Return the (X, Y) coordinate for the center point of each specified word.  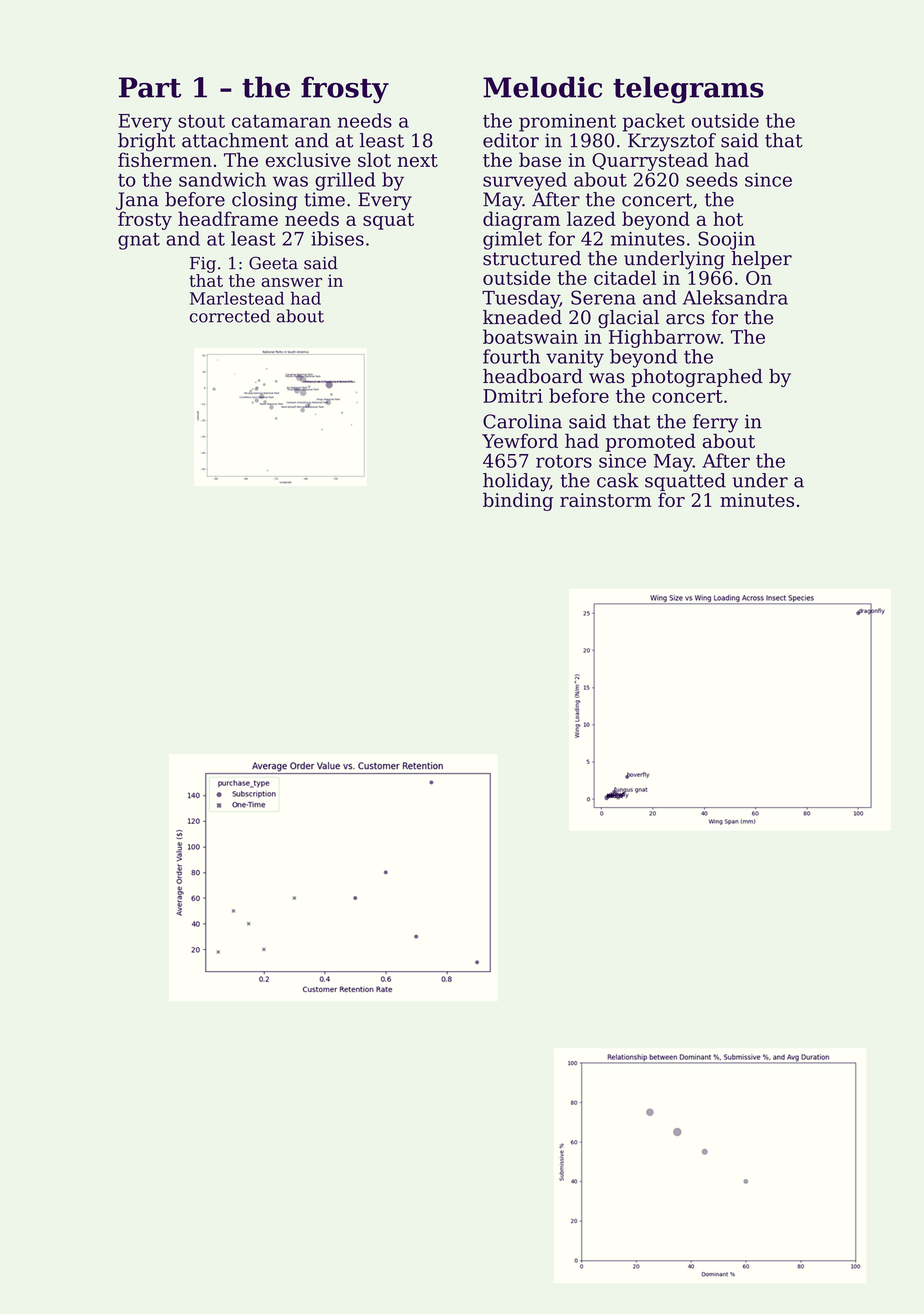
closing (265, 201)
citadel (625, 277)
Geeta (273, 263)
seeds (712, 179)
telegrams (688, 90)
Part (150, 87)
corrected (230, 316)
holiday (516, 482)
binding (518, 501)
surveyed (525, 181)
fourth (511, 356)
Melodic (542, 87)
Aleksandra (735, 297)
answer (291, 282)
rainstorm (606, 500)
